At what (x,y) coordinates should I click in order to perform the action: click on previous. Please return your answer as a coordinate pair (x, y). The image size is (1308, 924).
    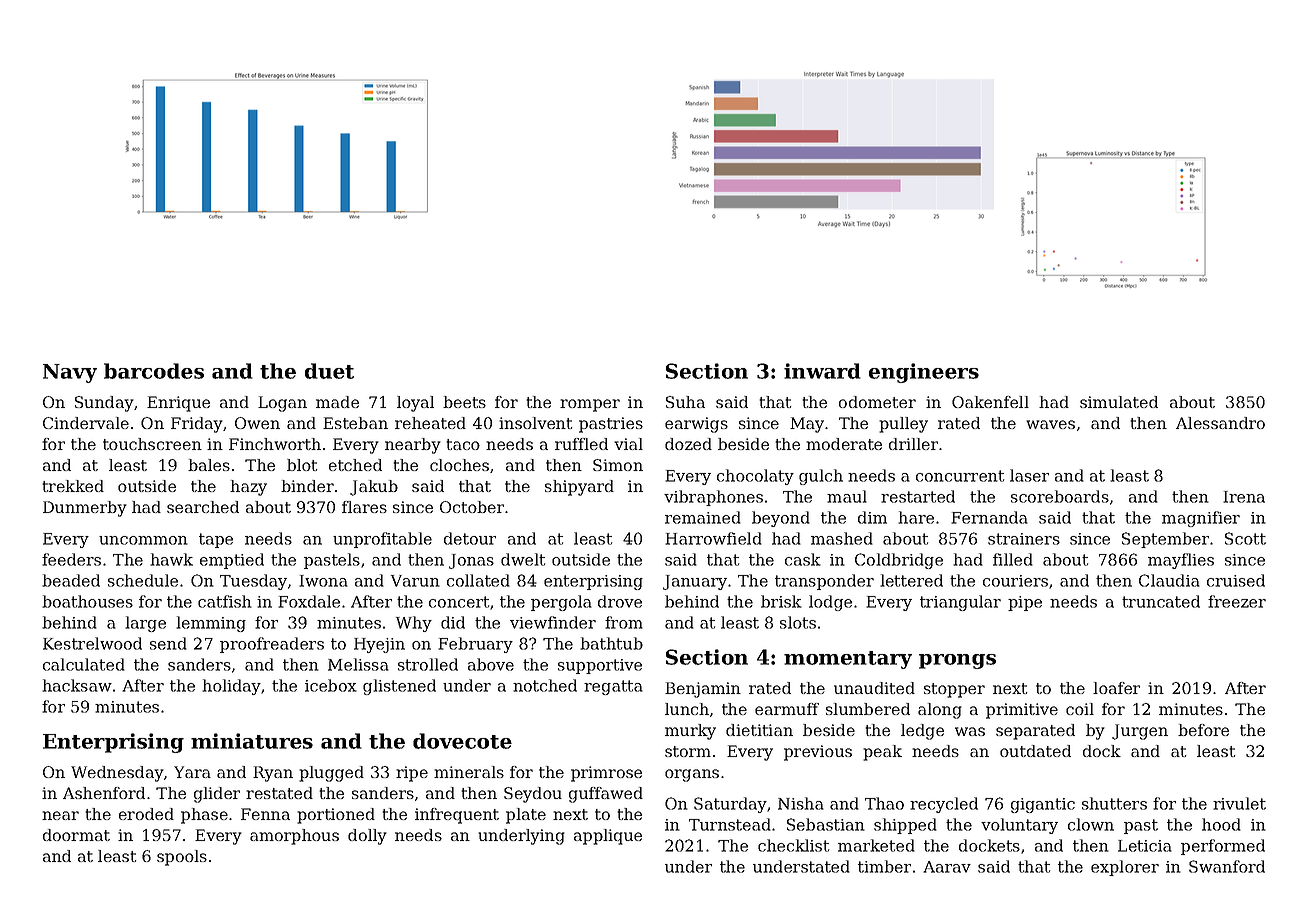
    Looking at the image, I should click on (818, 753).
